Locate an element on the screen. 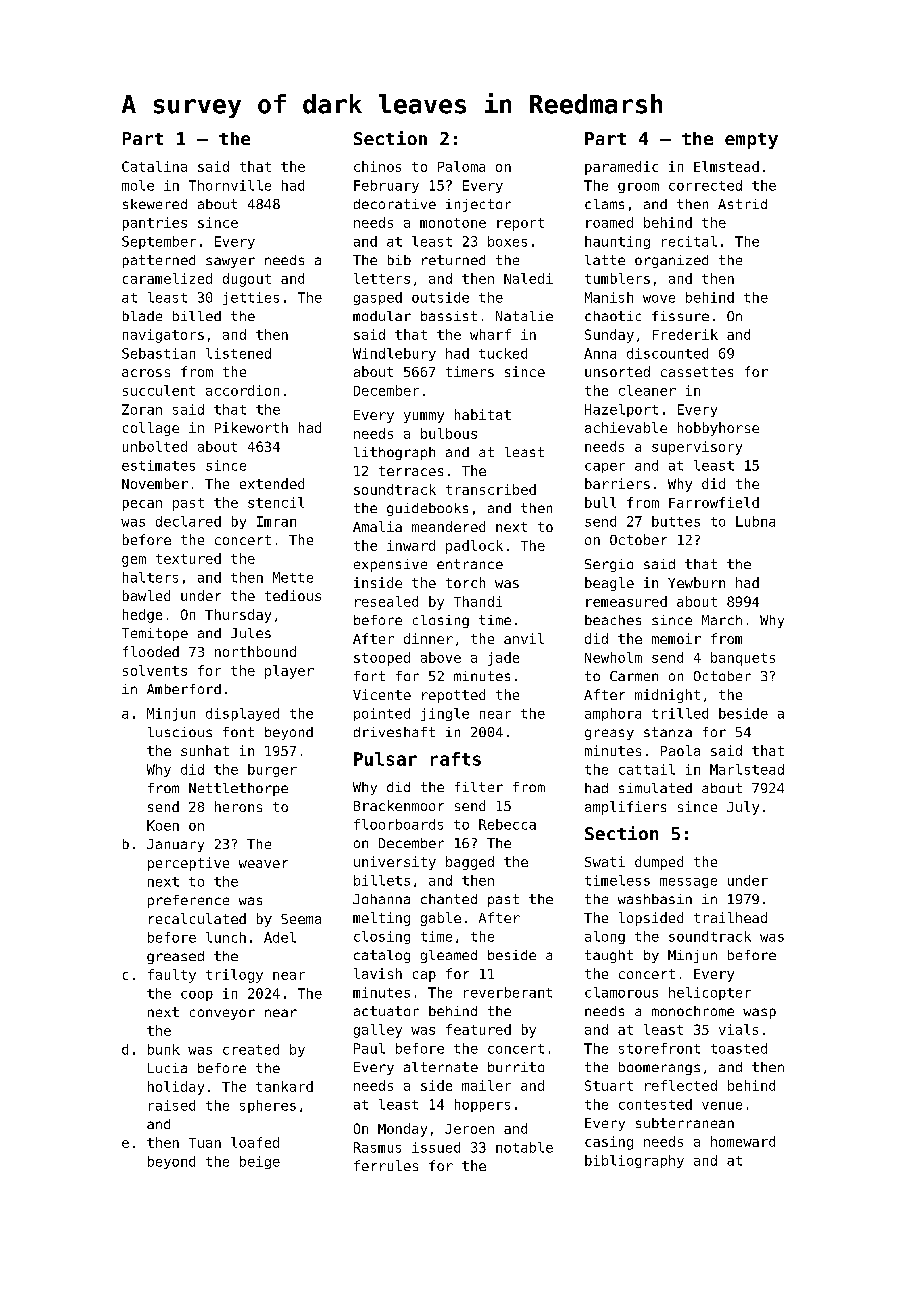 The width and height of the screenshot is (908, 1316). rafts is located at coordinates (456, 759).
